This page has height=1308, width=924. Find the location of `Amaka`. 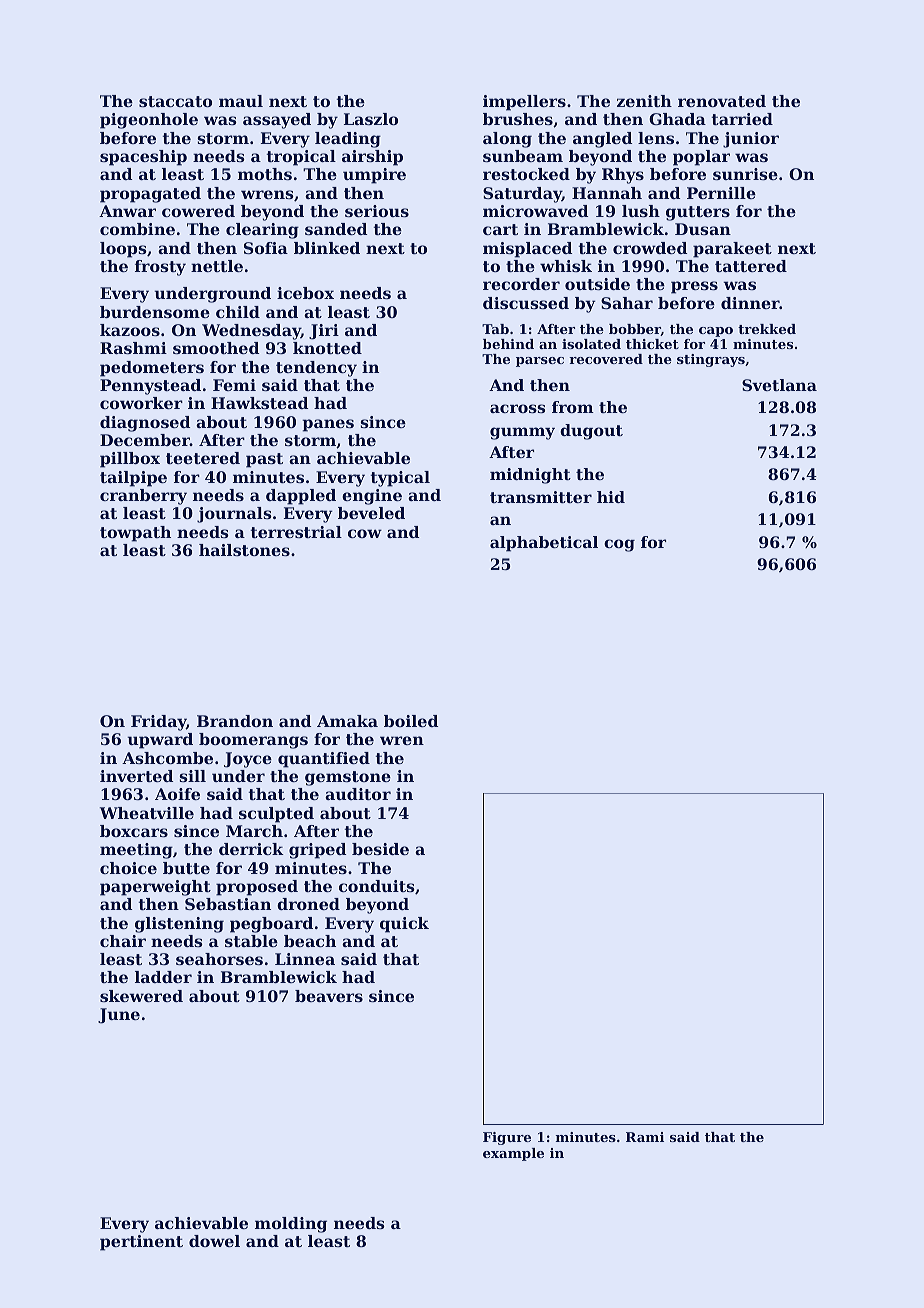

Amaka is located at coordinates (347, 721).
